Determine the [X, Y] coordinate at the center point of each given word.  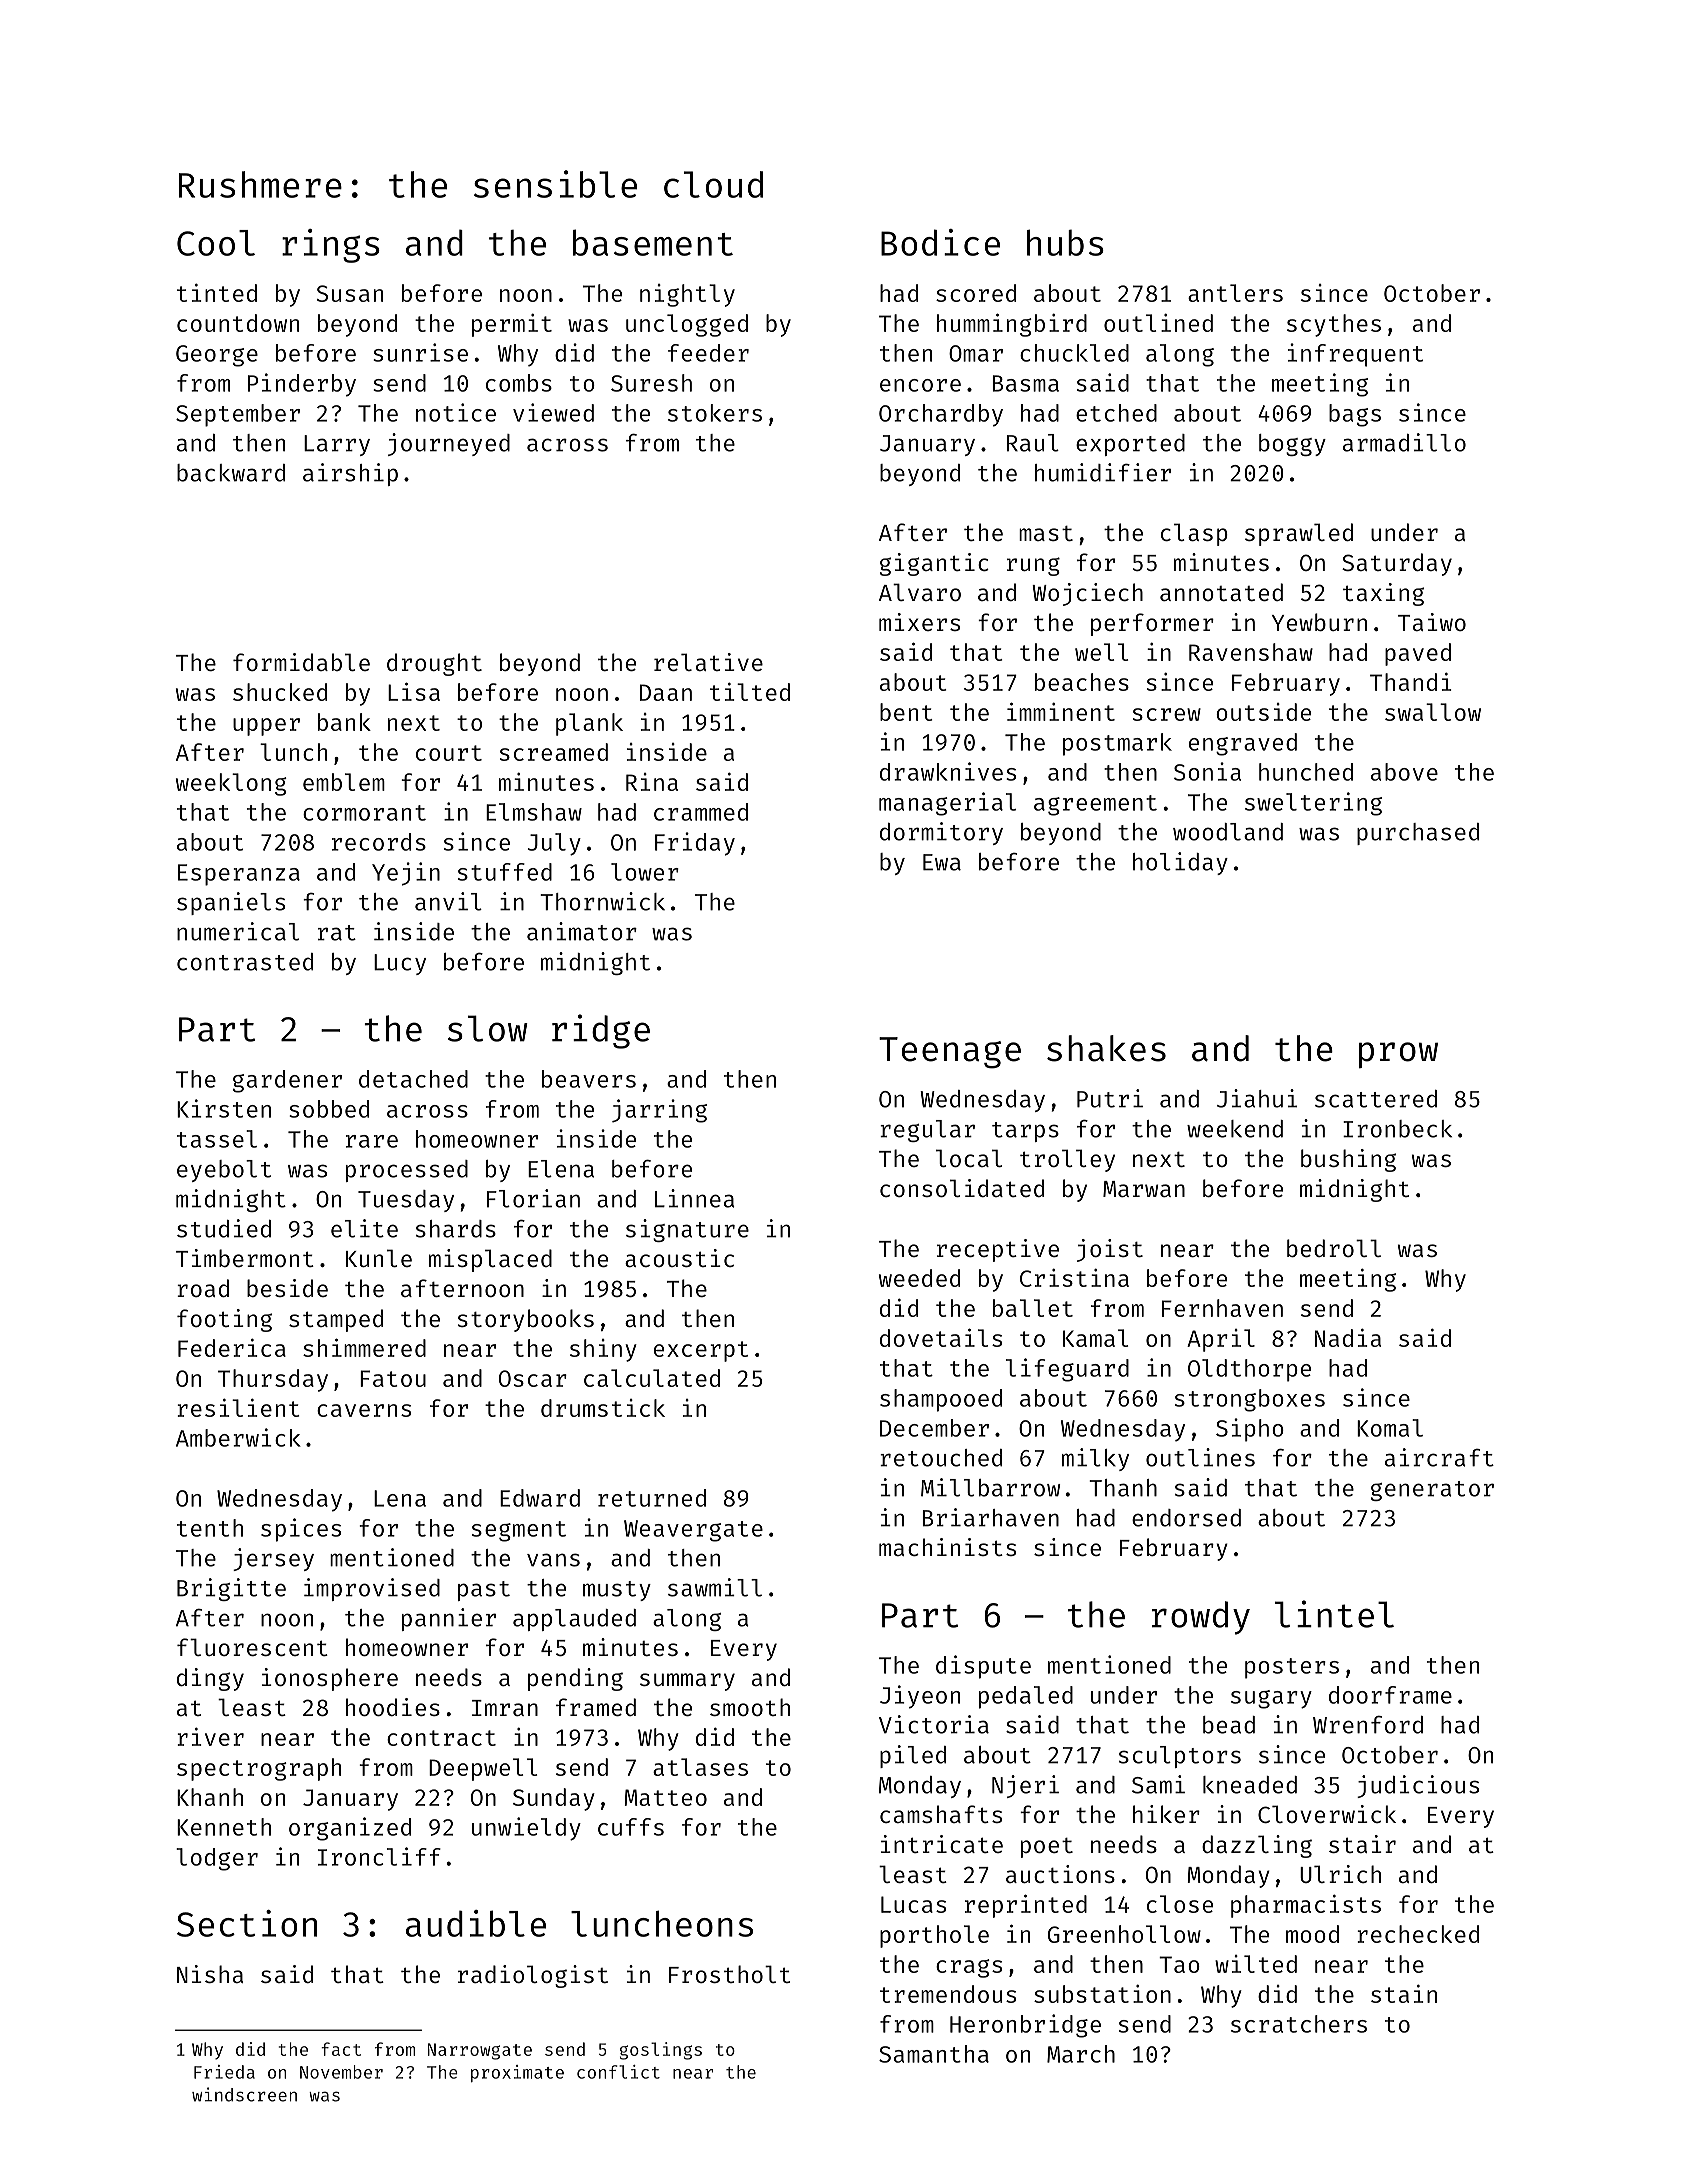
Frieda [224, 2072]
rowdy [1201, 1618]
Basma [1025, 383]
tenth [210, 1528]
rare [372, 1141]
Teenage [950, 1053]
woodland [1228, 832]
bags [1355, 415]
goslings [661, 2051]
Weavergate [693, 1531]
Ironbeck [1397, 1129]
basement [653, 242]
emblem [344, 782]
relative [708, 662]
